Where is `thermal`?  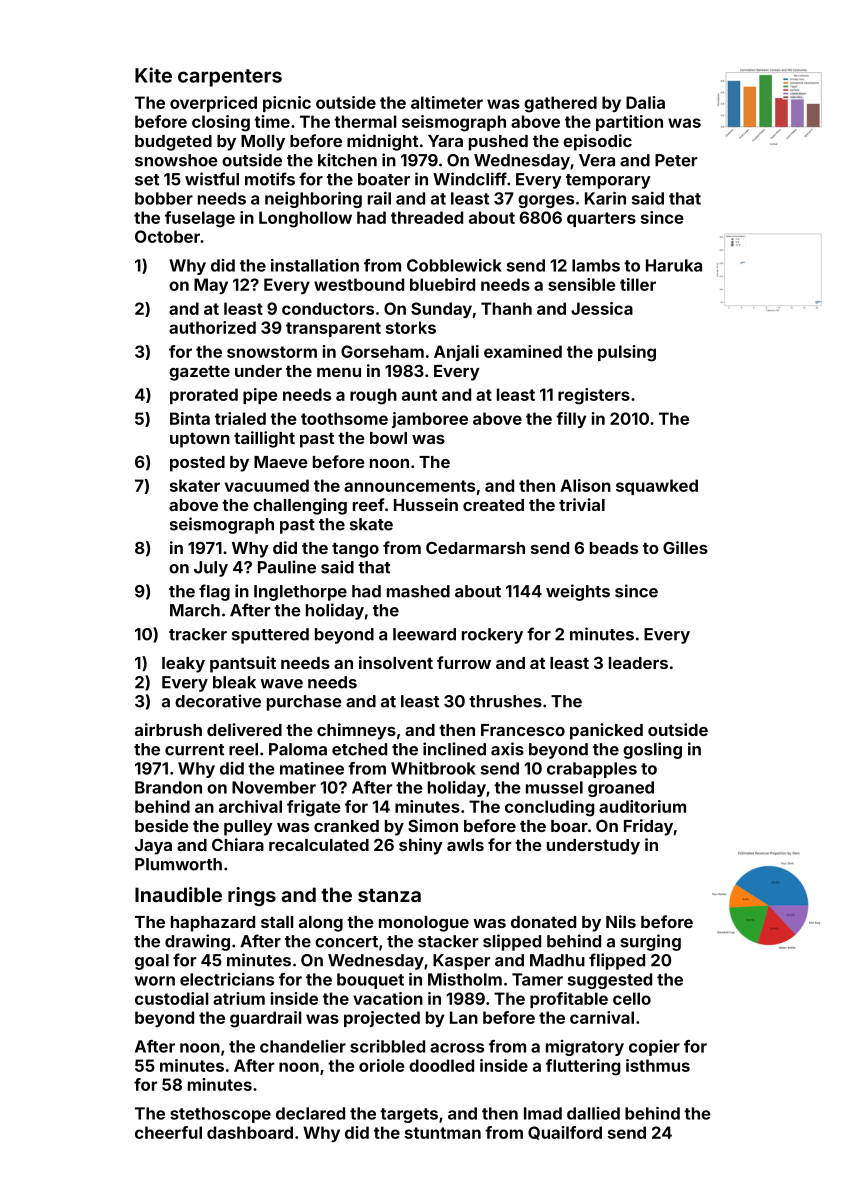 thermal is located at coordinates (365, 121).
